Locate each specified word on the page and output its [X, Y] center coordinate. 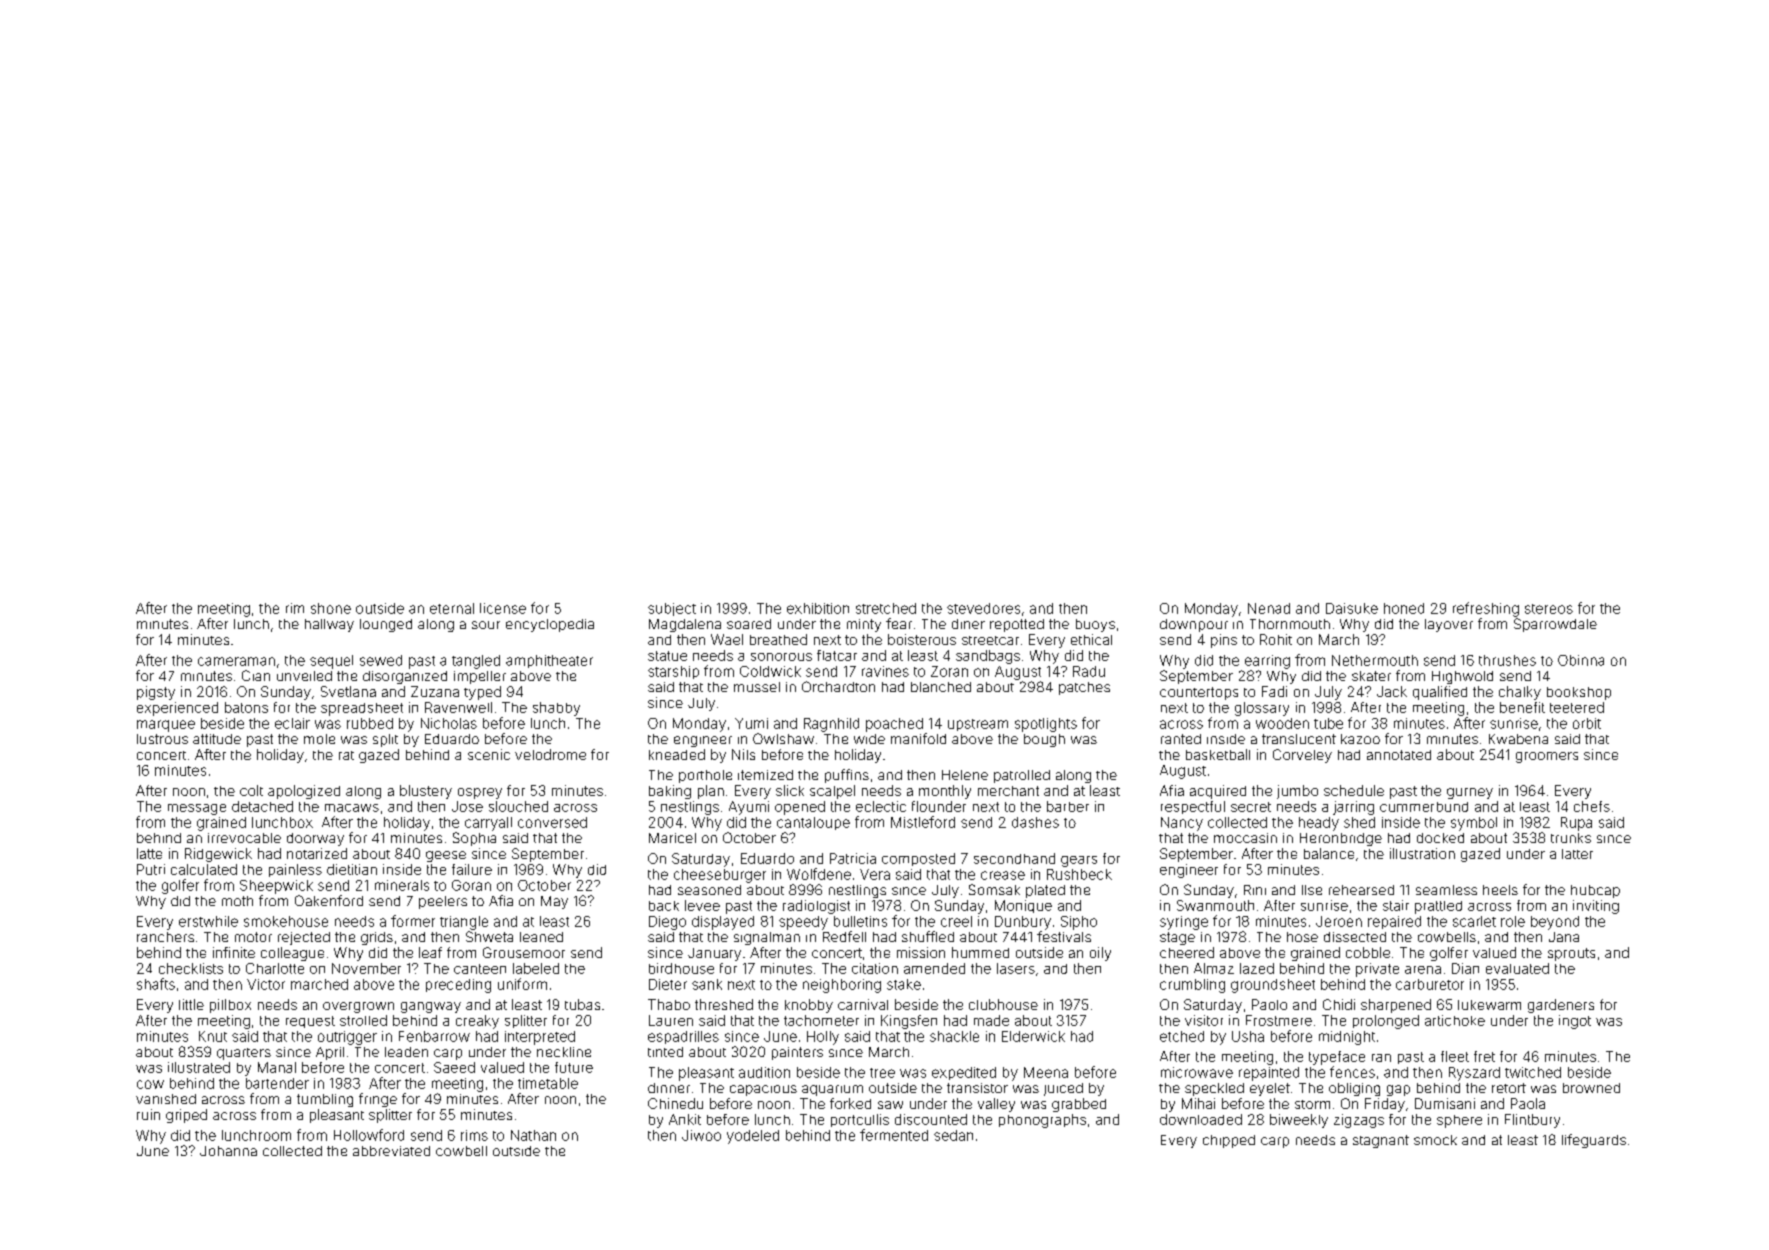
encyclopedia [550, 625]
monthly [945, 792]
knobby [809, 1006]
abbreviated [391, 1151]
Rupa [1576, 824]
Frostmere [1279, 1020]
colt [251, 790]
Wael [727, 639]
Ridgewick [218, 855]
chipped [1229, 1141]
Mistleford [923, 822]
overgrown [358, 1007]
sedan [953, 1135]
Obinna [1581, 660]
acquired [1218, 792]
